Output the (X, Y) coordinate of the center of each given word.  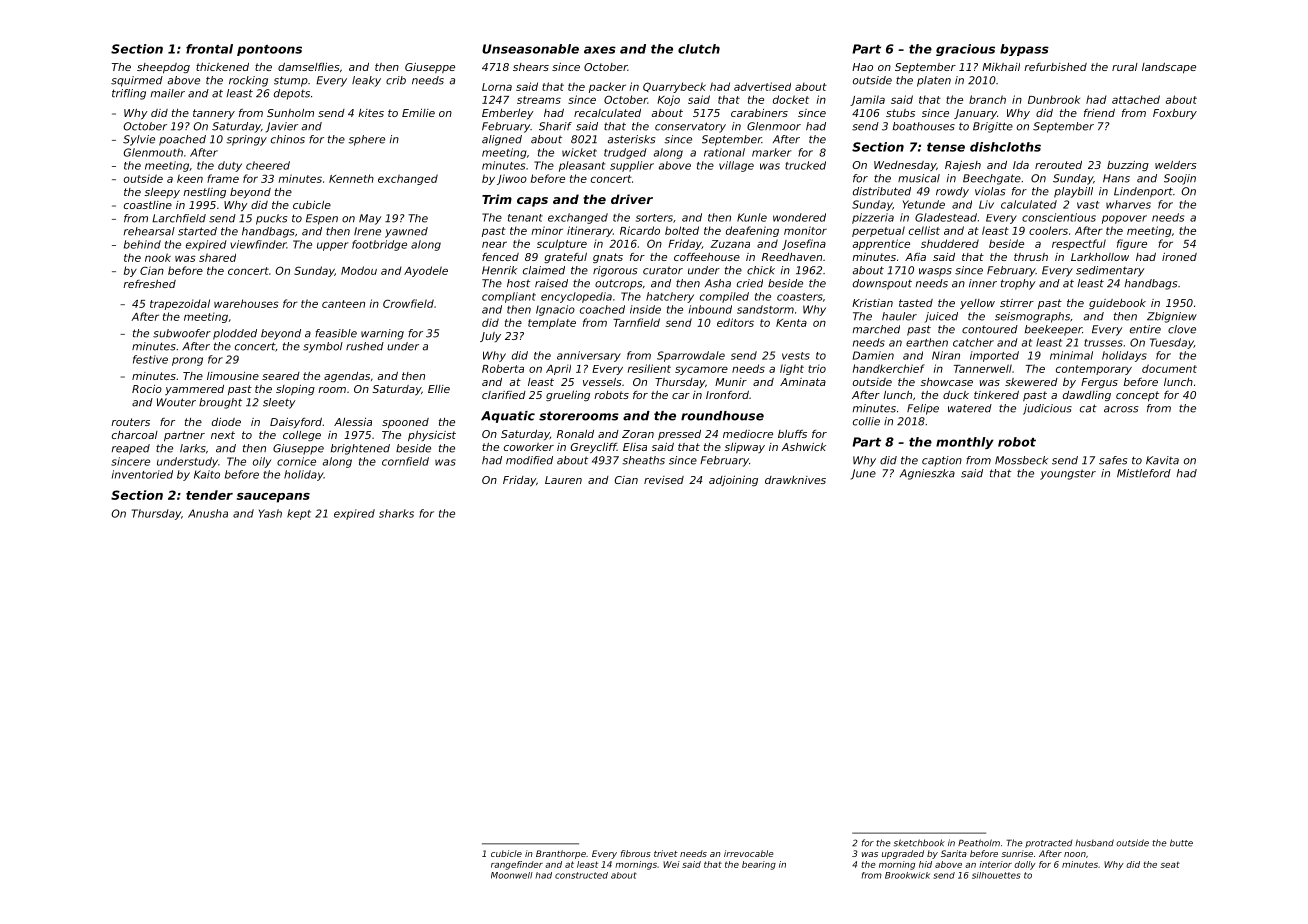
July (490, 337)
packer (607, 87)
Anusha (208, 513)
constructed (581, 875)
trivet (666, 853)
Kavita (1162, 460)
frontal (209, 49)
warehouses (246, 303)
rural (1125, 67)
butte (1181, 843)
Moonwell (512, 875)
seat (1170, 865)
